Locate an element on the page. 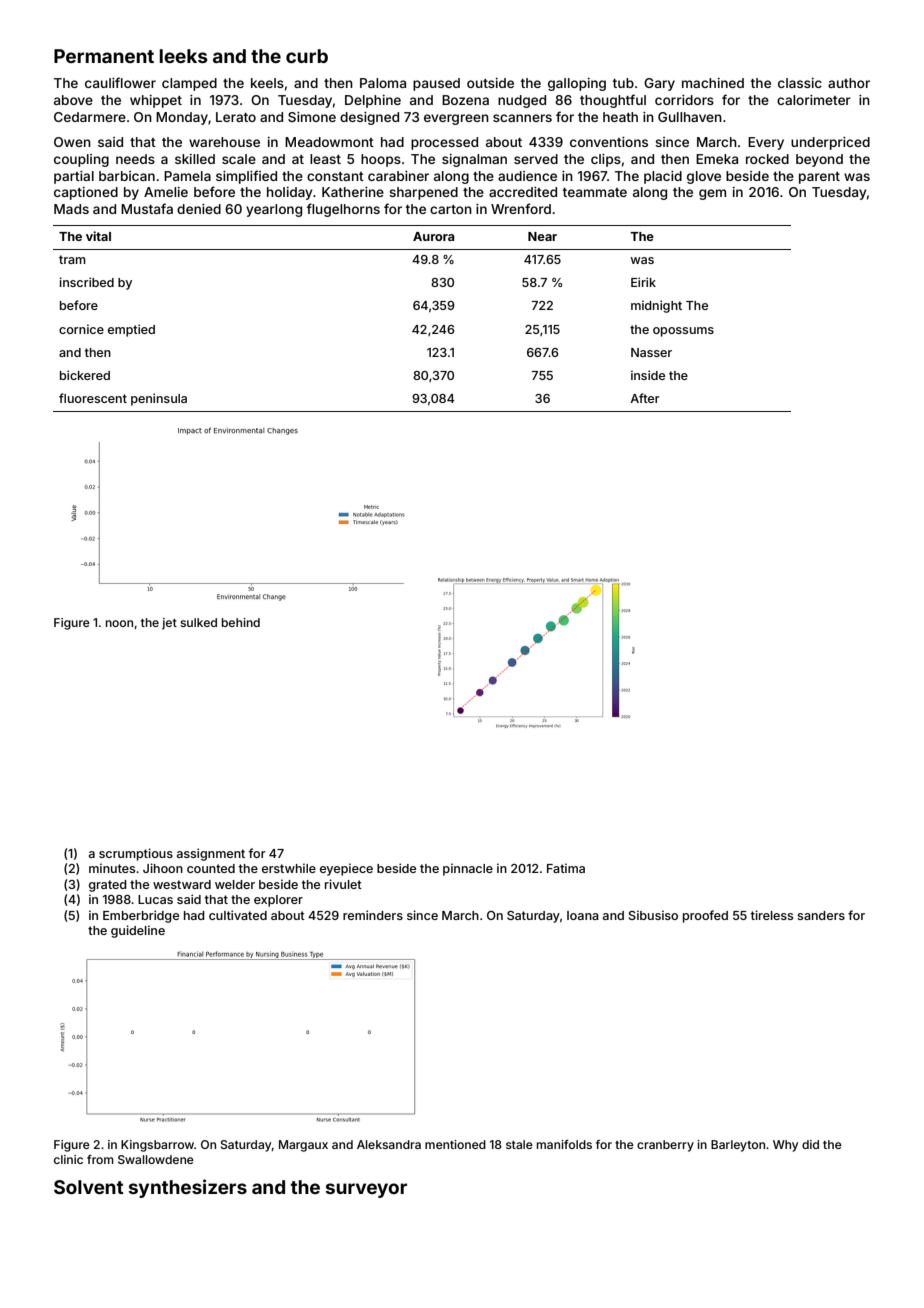 This page has width=924, height=1308. sanders is located at coordinates (821, 915).
